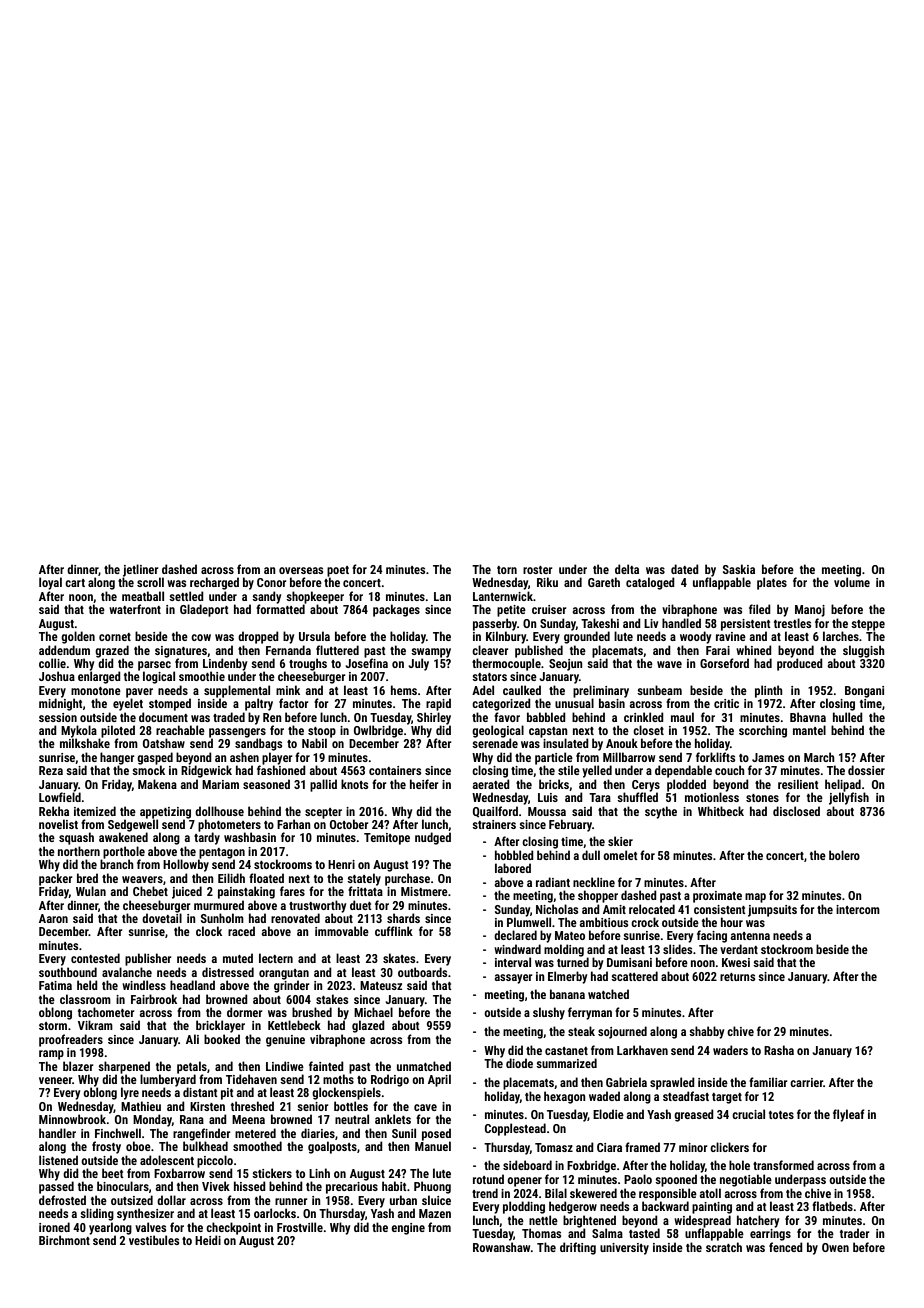 The height and width of the document is (1308, 924). Describe the element at coordinates (75, 583) in the document. I see `cart` at that location.
